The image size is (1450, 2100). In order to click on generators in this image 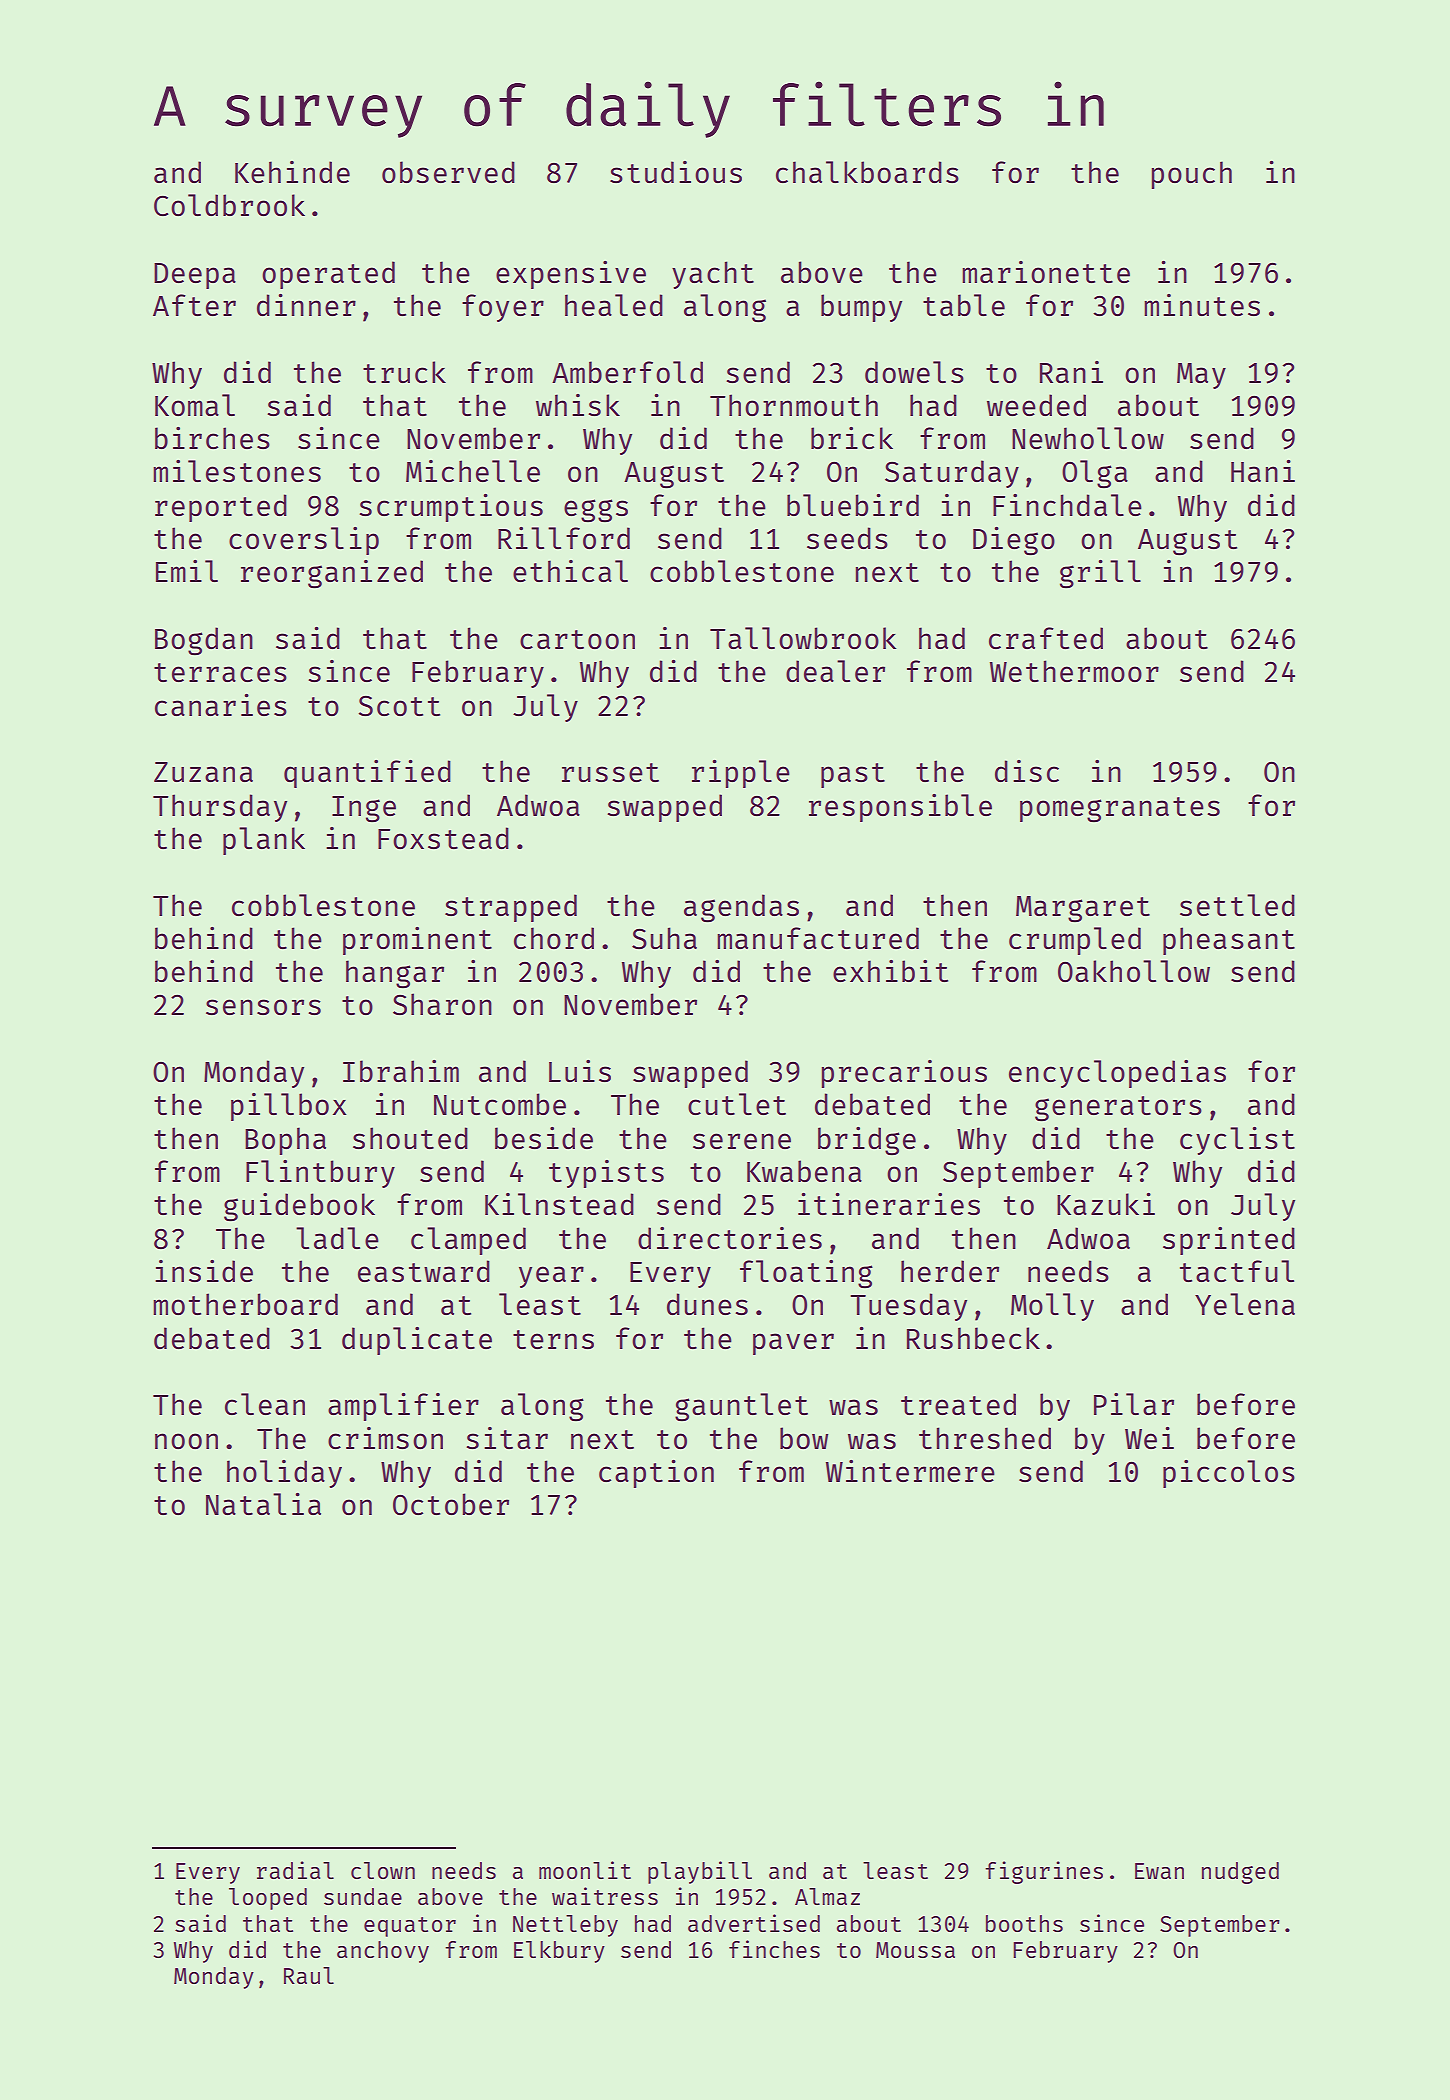, I will do `click(1118, 1109)`.
